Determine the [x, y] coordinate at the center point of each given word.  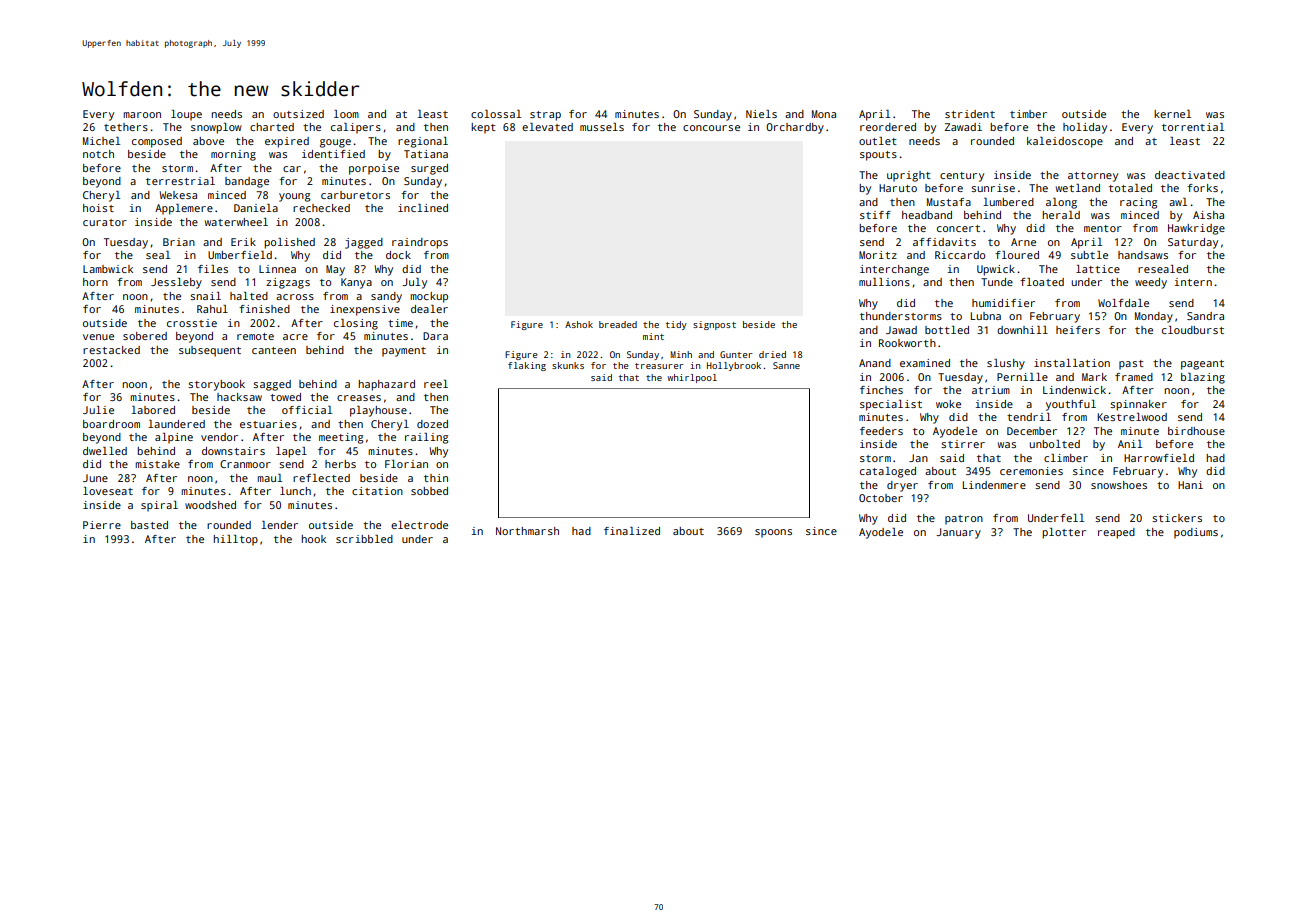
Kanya [356, 283]
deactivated [1190, 175]
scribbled [364, 539]
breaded [618, 324]
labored [153, 410]
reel [436, 384]
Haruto [898, 188]
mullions [884, 282]
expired [287, 142]
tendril [1029, 417]
